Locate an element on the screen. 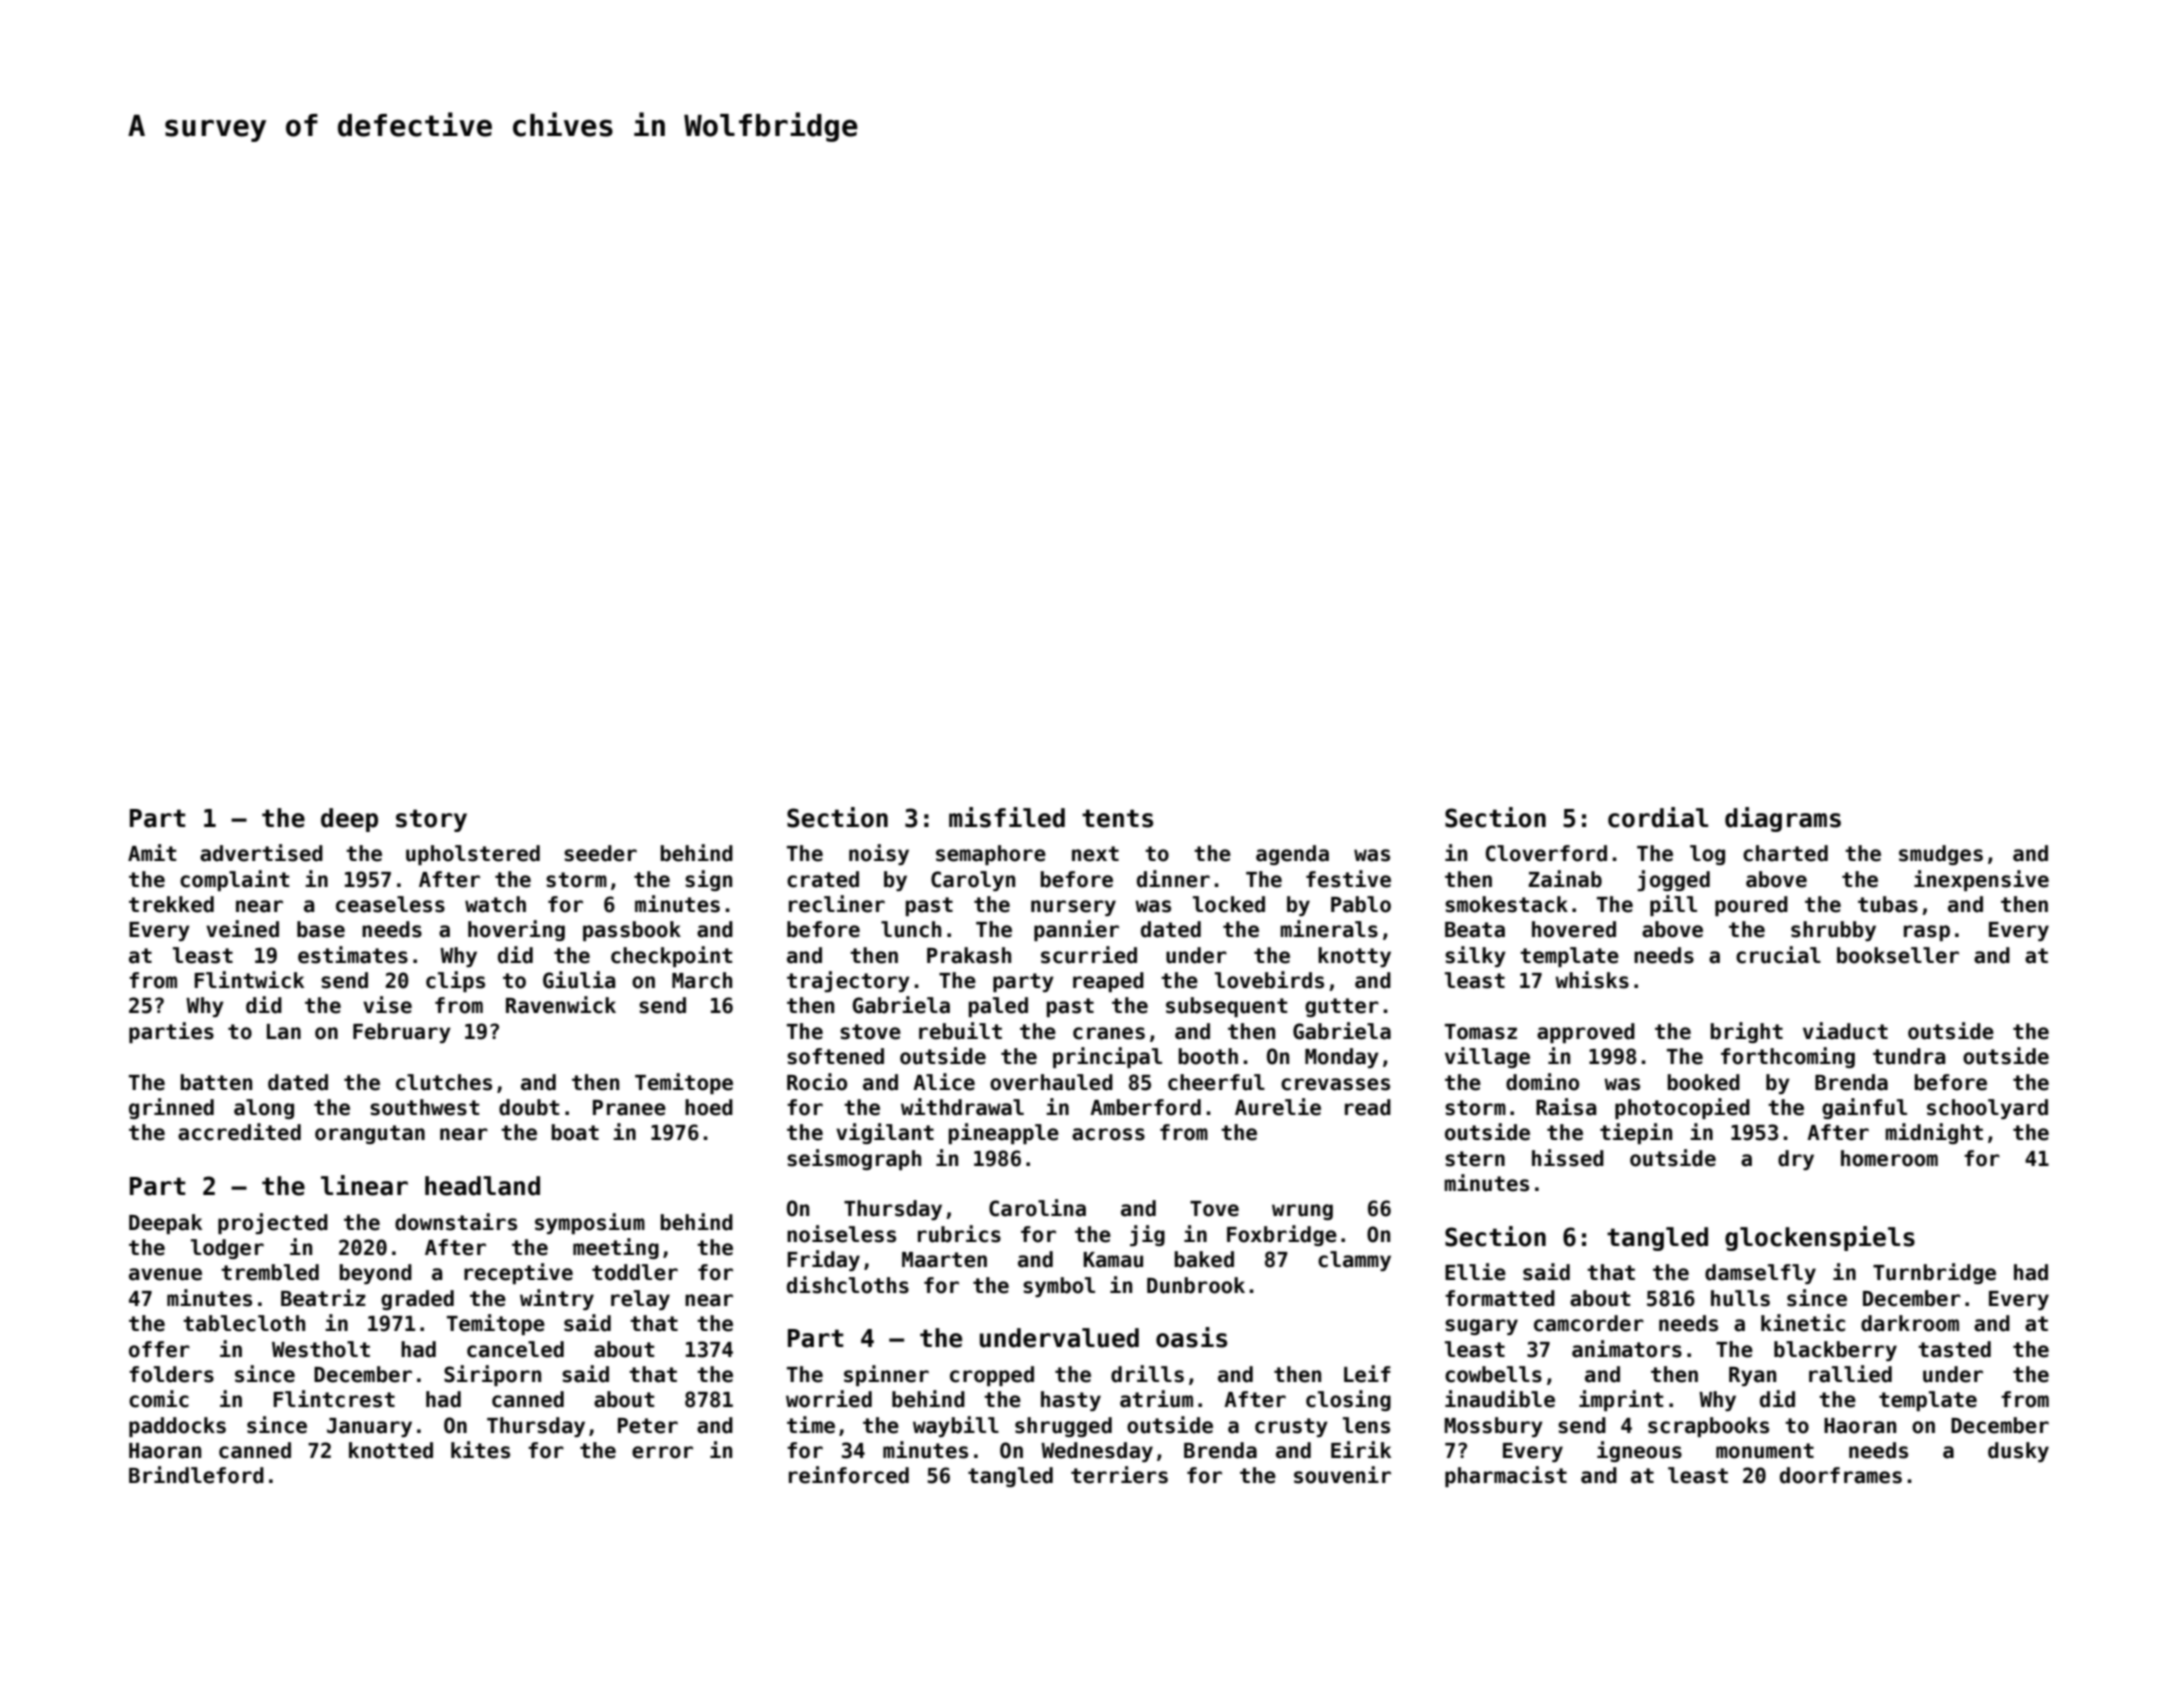  bookseller is located at coordinates (1898, 955).
